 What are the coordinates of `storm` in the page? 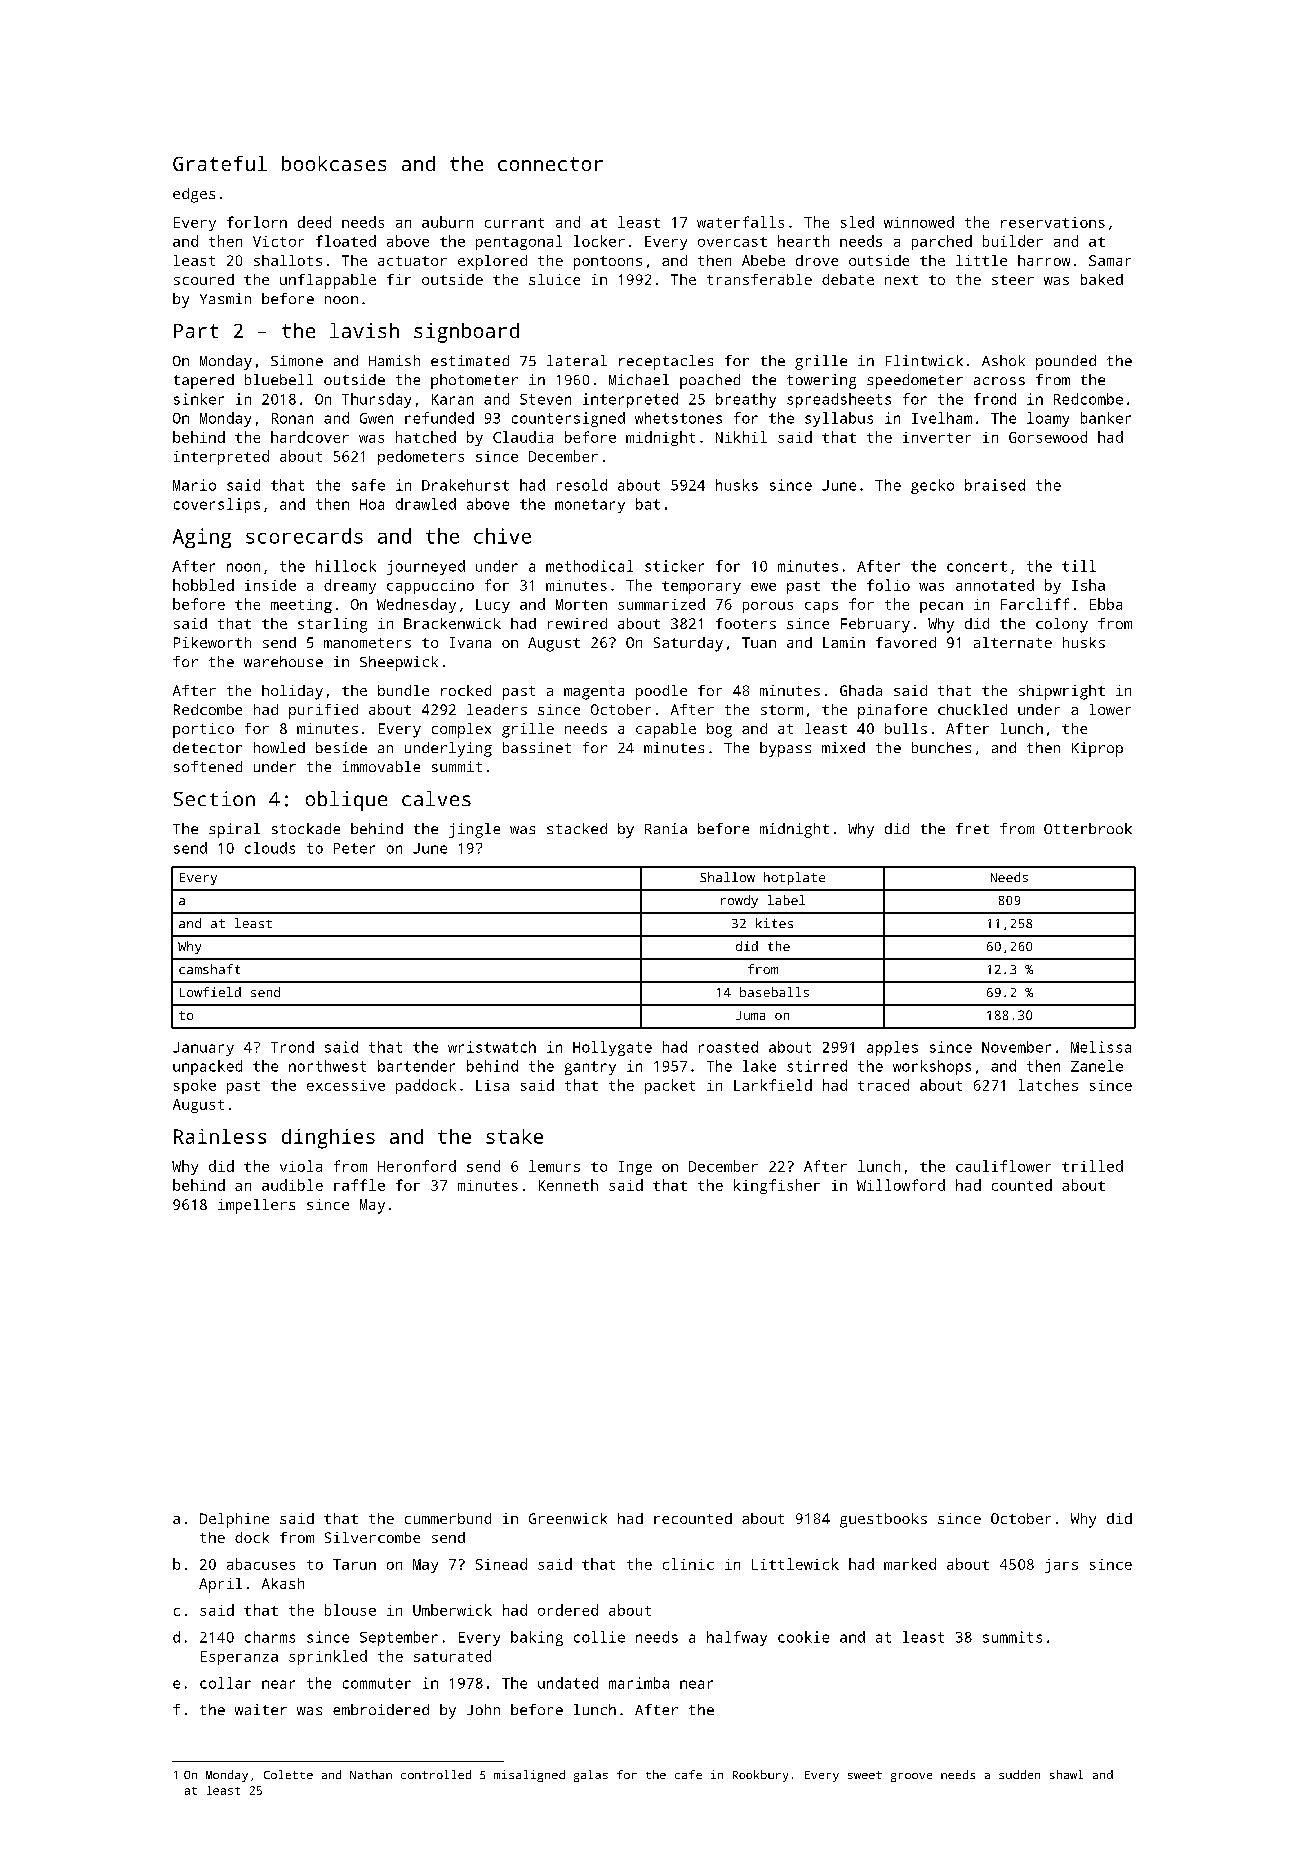 It's located at (782, 710).
